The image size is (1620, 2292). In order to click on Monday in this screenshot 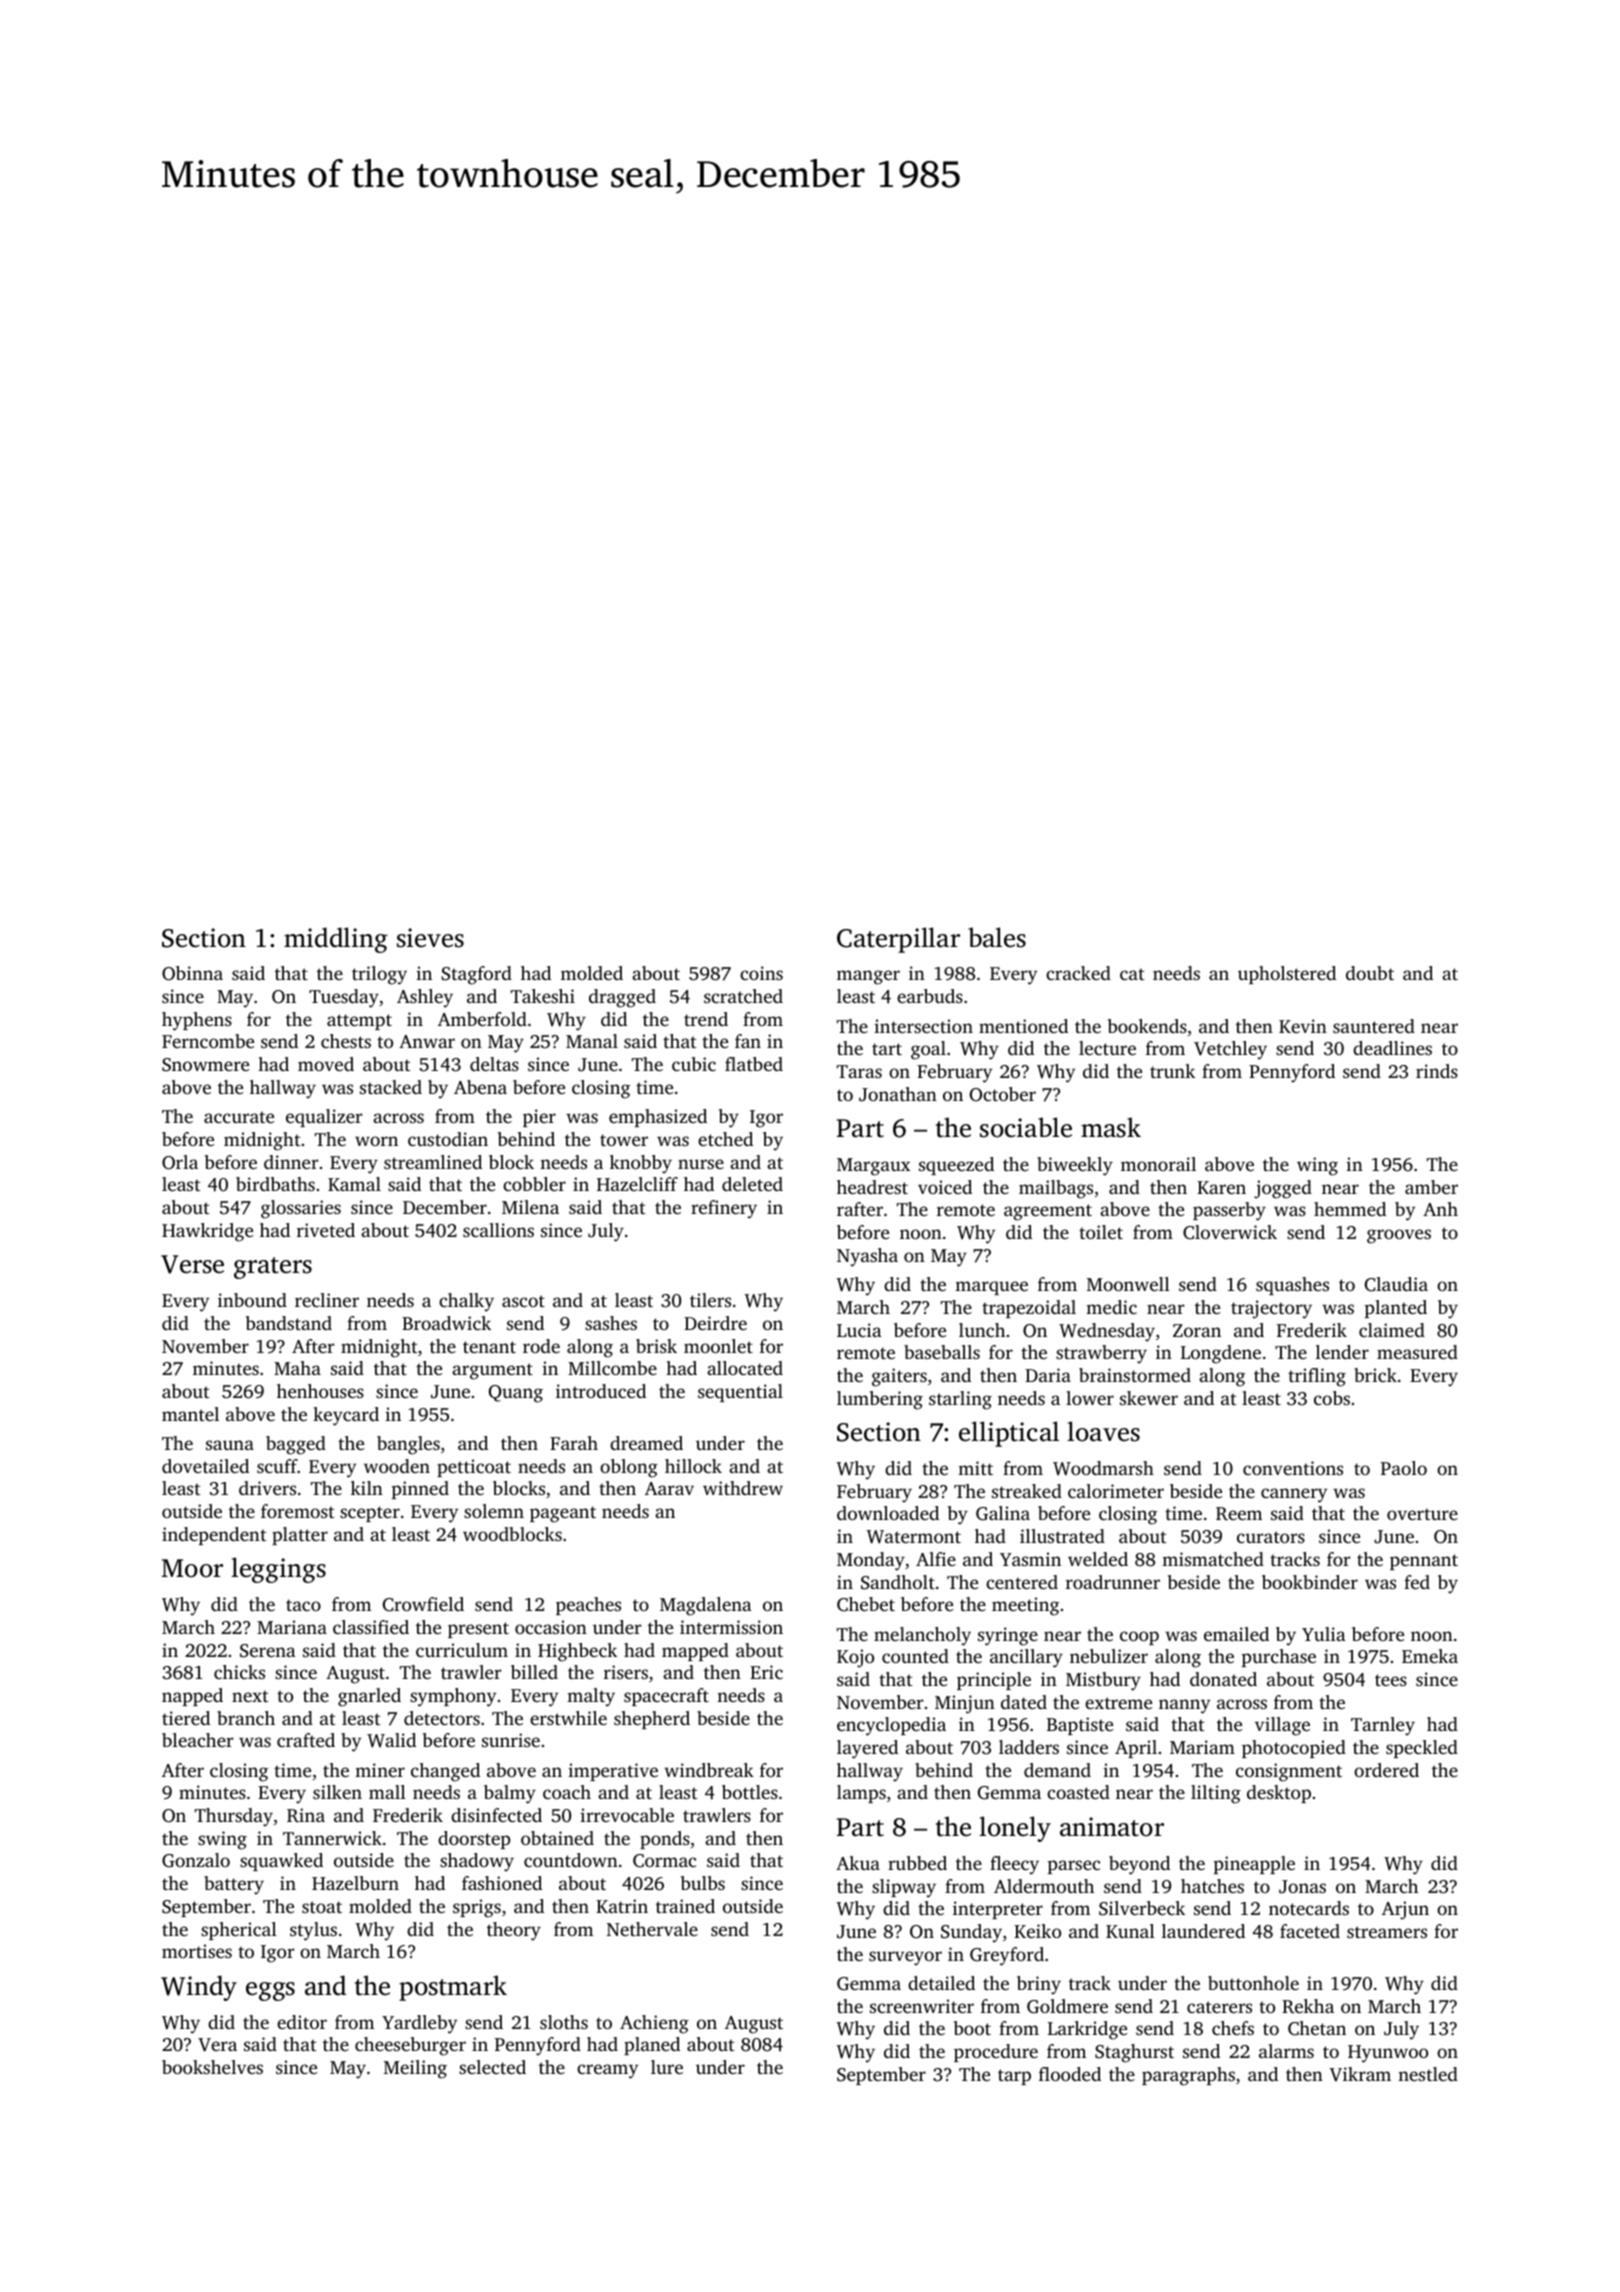, I will do `click(871, 1561)`.
